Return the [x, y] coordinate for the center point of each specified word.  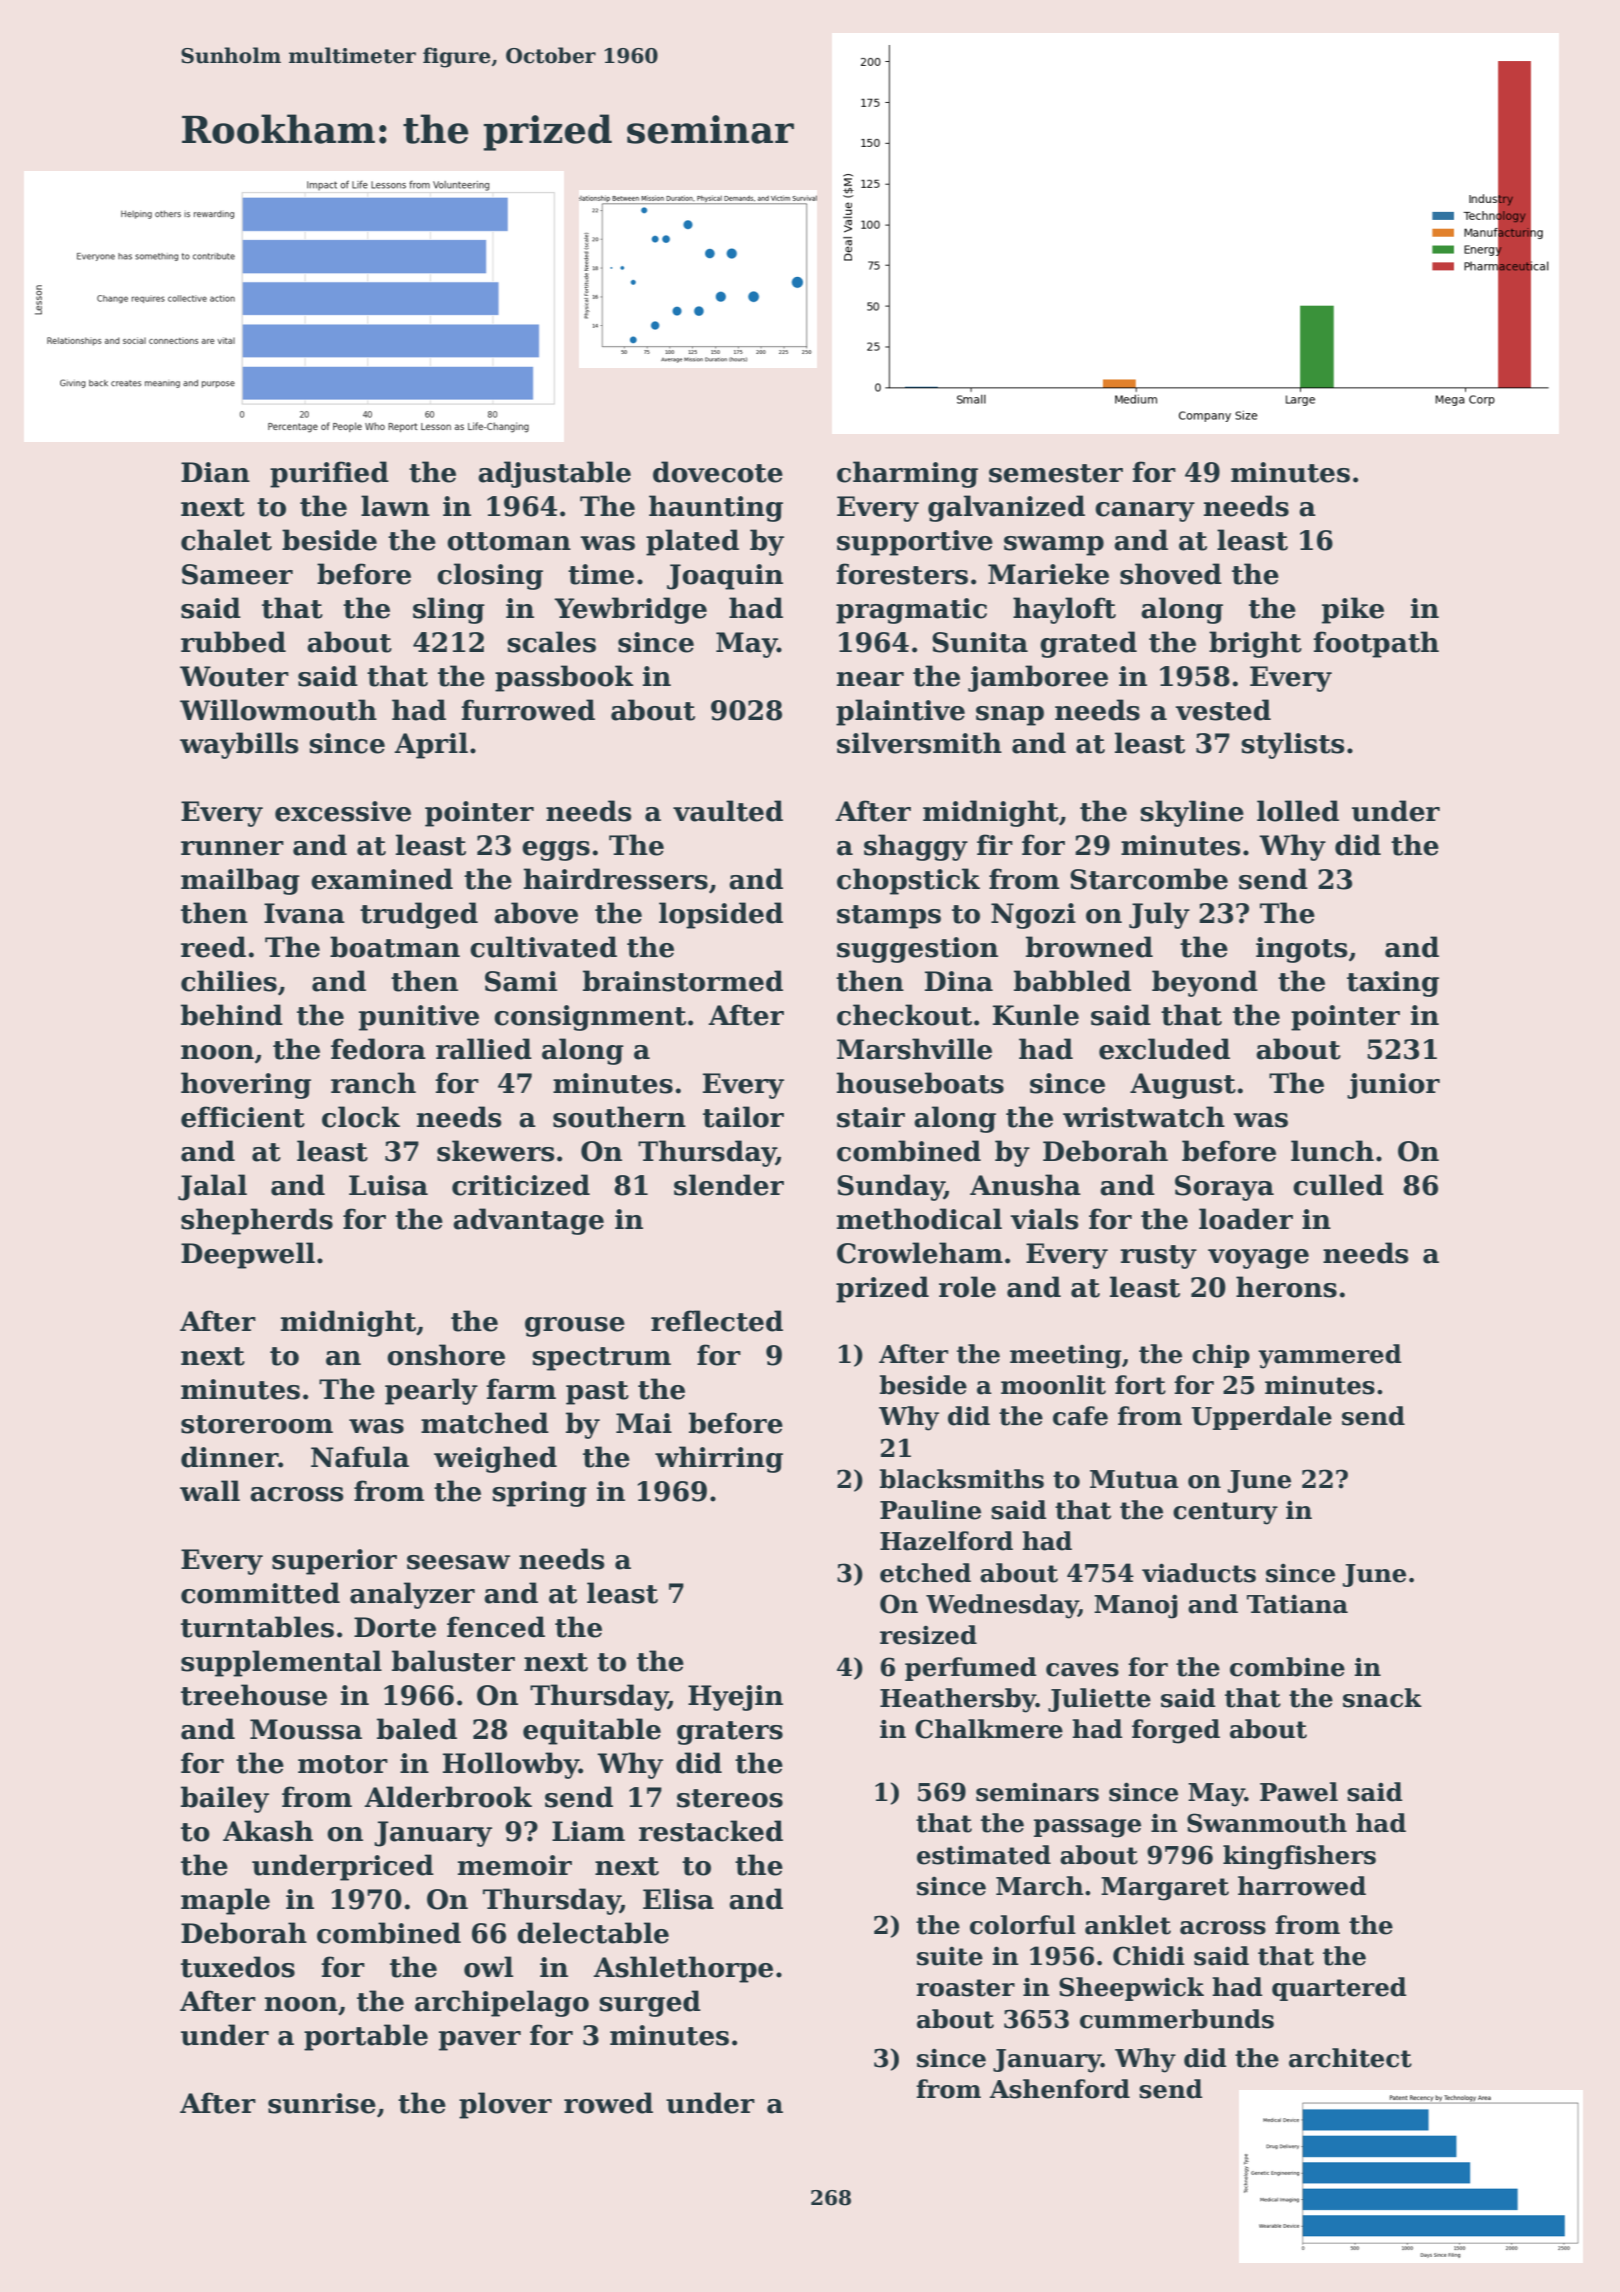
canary [1145, 512]
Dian [215, 472]
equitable [592, 1731]
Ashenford [1059, 2089]
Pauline [930, 1510]
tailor [743, 1117]
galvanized [1006, 508]
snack [1382, 1698]
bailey [225, 1799]
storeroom [257, 1424]
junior [1393, 1086]
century [1225, 1513]
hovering [246, 1085]
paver [480, 2041]
